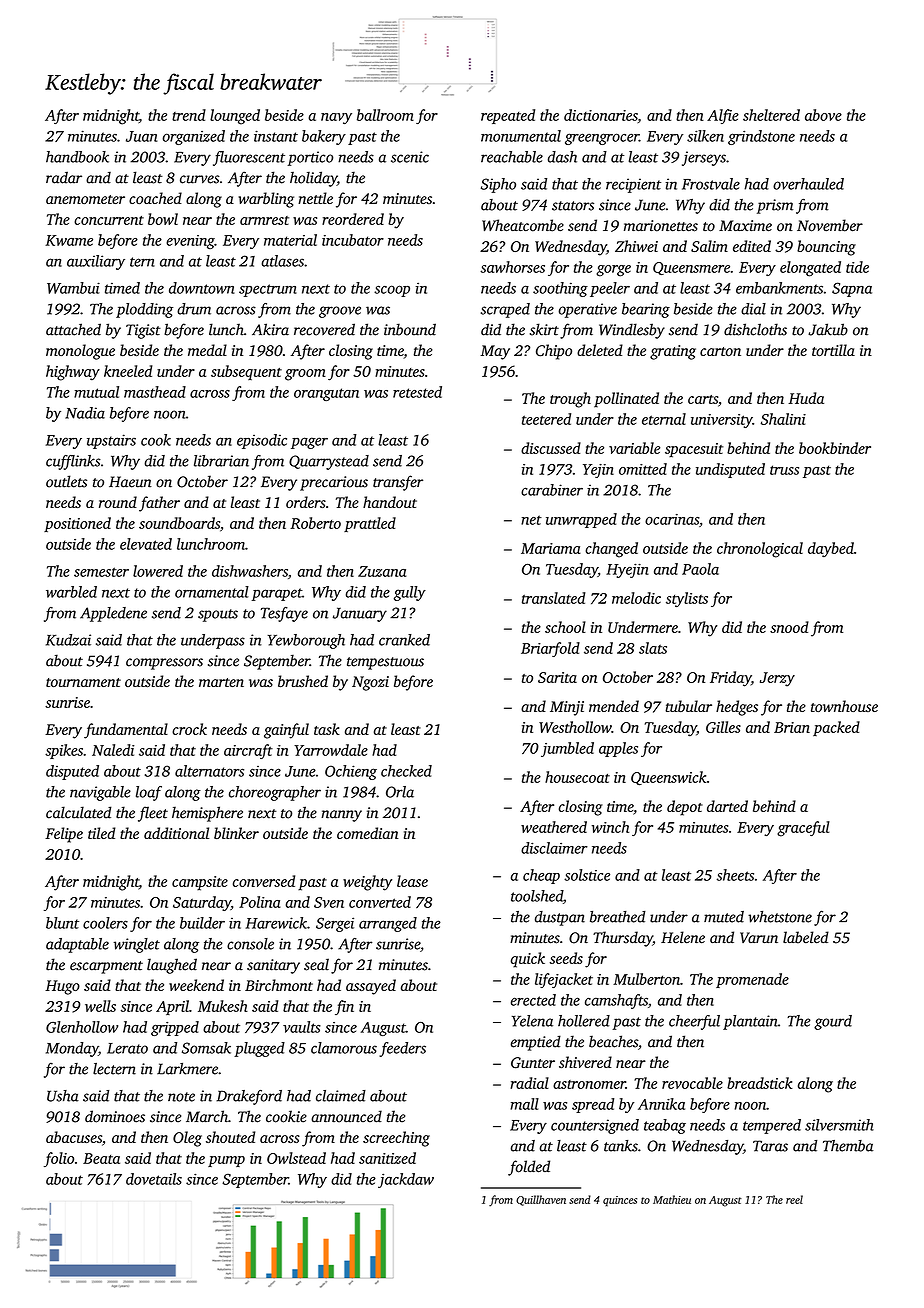 The image size is (924, 1308). What do you see at coordinates (581, 520) in the page?
I see `unwrapped` at bounding box center [581, 520].
